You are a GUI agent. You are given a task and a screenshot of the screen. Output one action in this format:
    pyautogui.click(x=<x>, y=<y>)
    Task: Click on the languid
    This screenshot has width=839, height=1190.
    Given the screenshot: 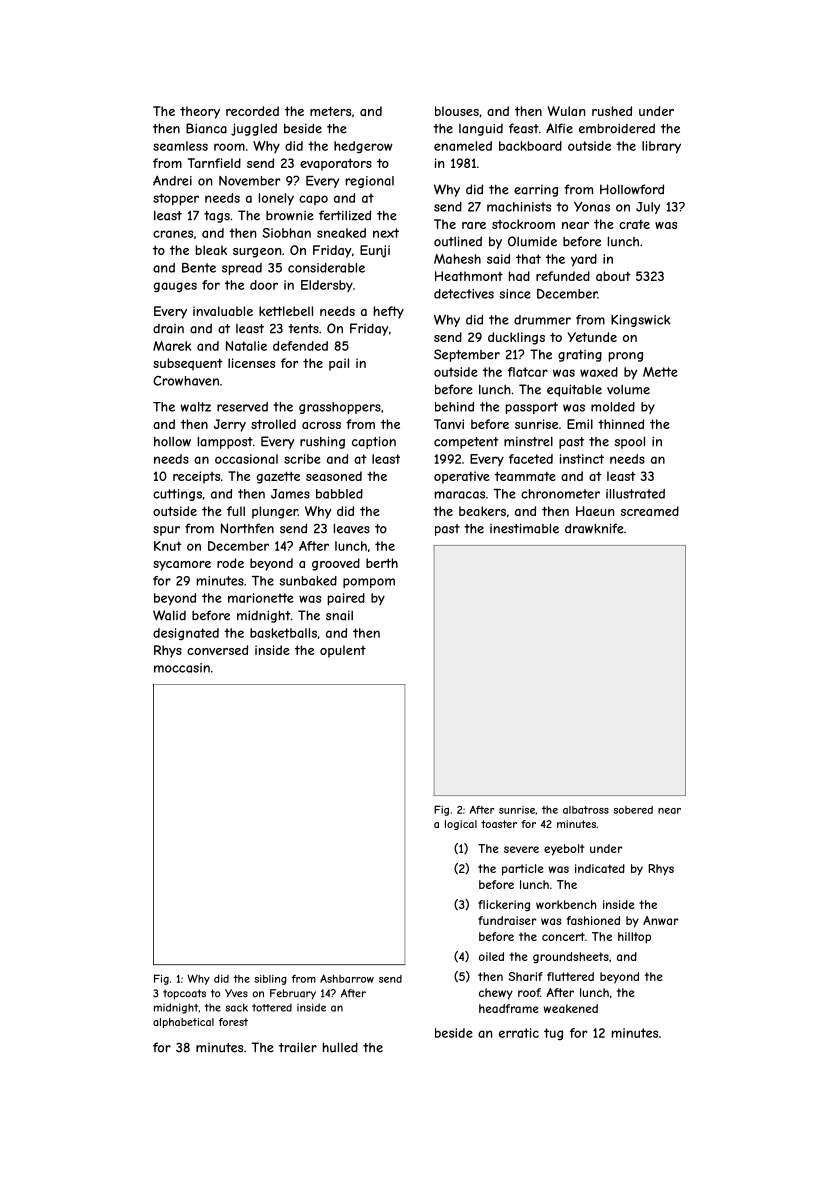 What is the action you would take?
    pyautogui.click(x=481, y=129)
